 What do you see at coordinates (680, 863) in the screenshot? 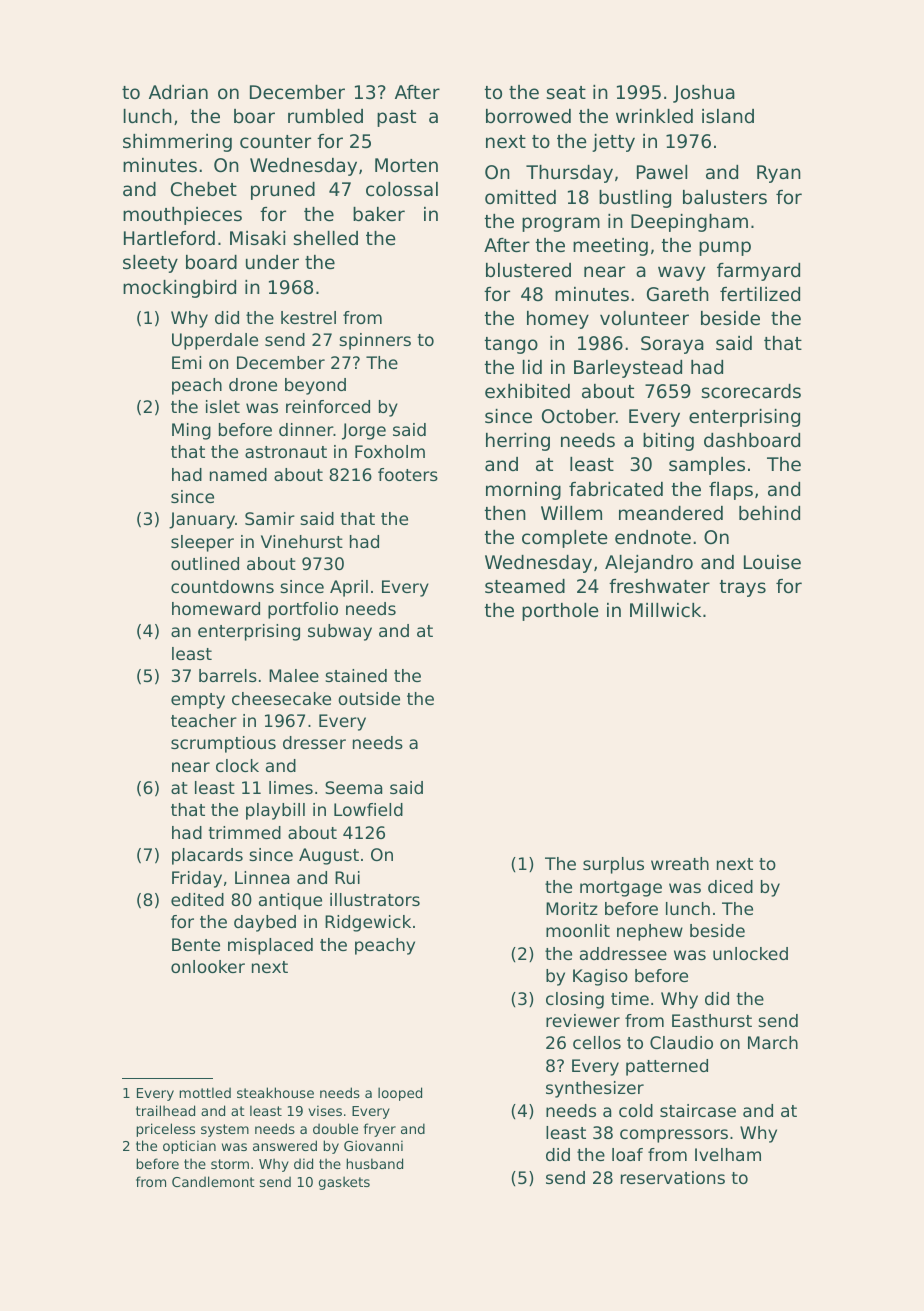
I see `wreath` at bounding box center [680, 863].
